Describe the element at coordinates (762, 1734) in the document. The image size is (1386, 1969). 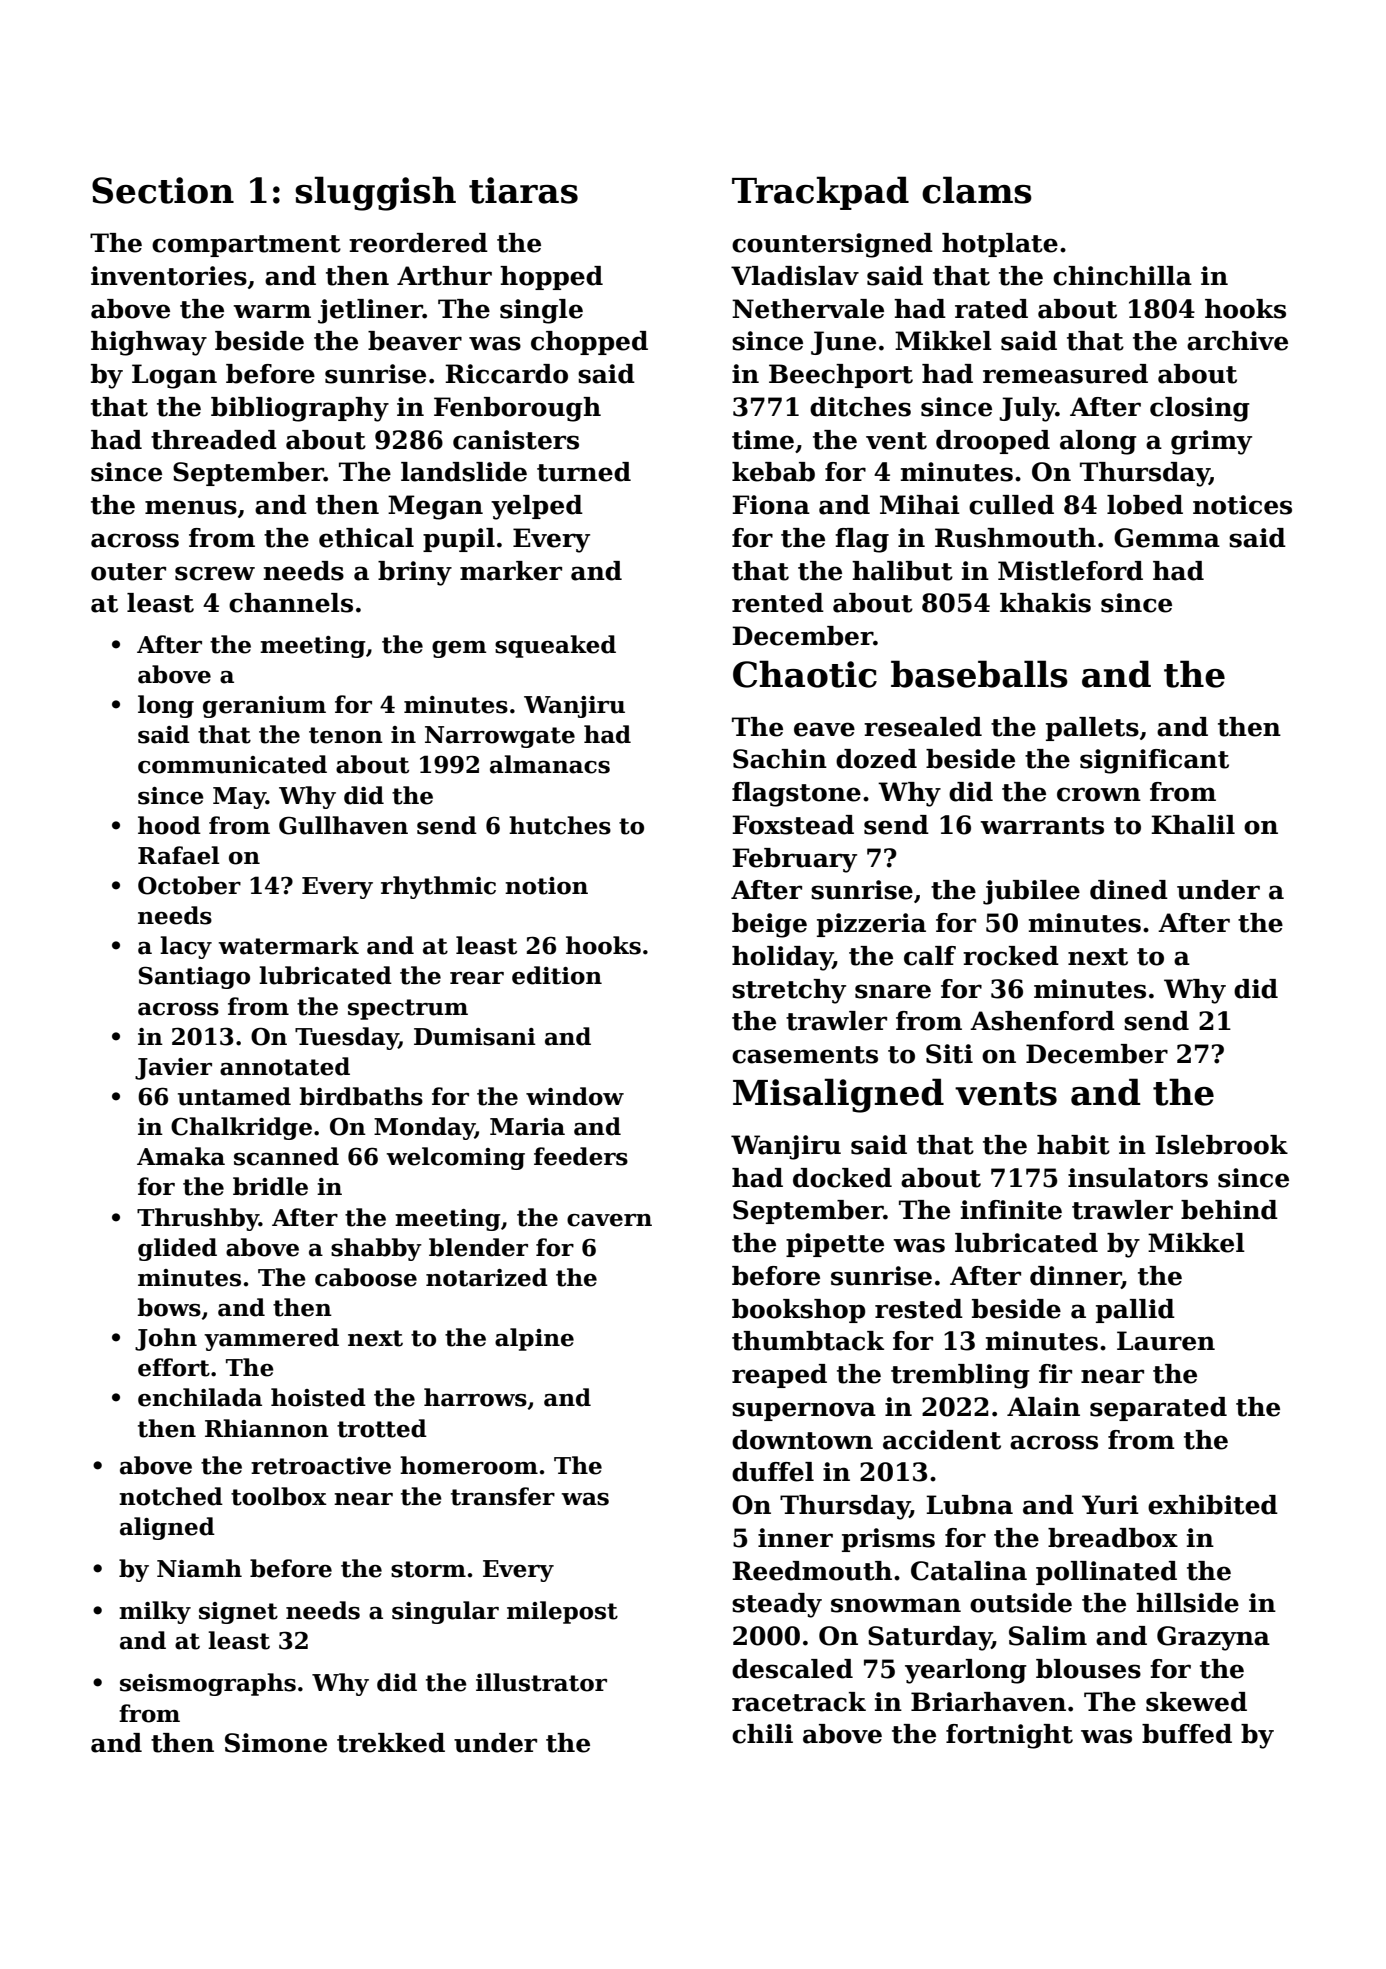
I see `chili` at that location.
